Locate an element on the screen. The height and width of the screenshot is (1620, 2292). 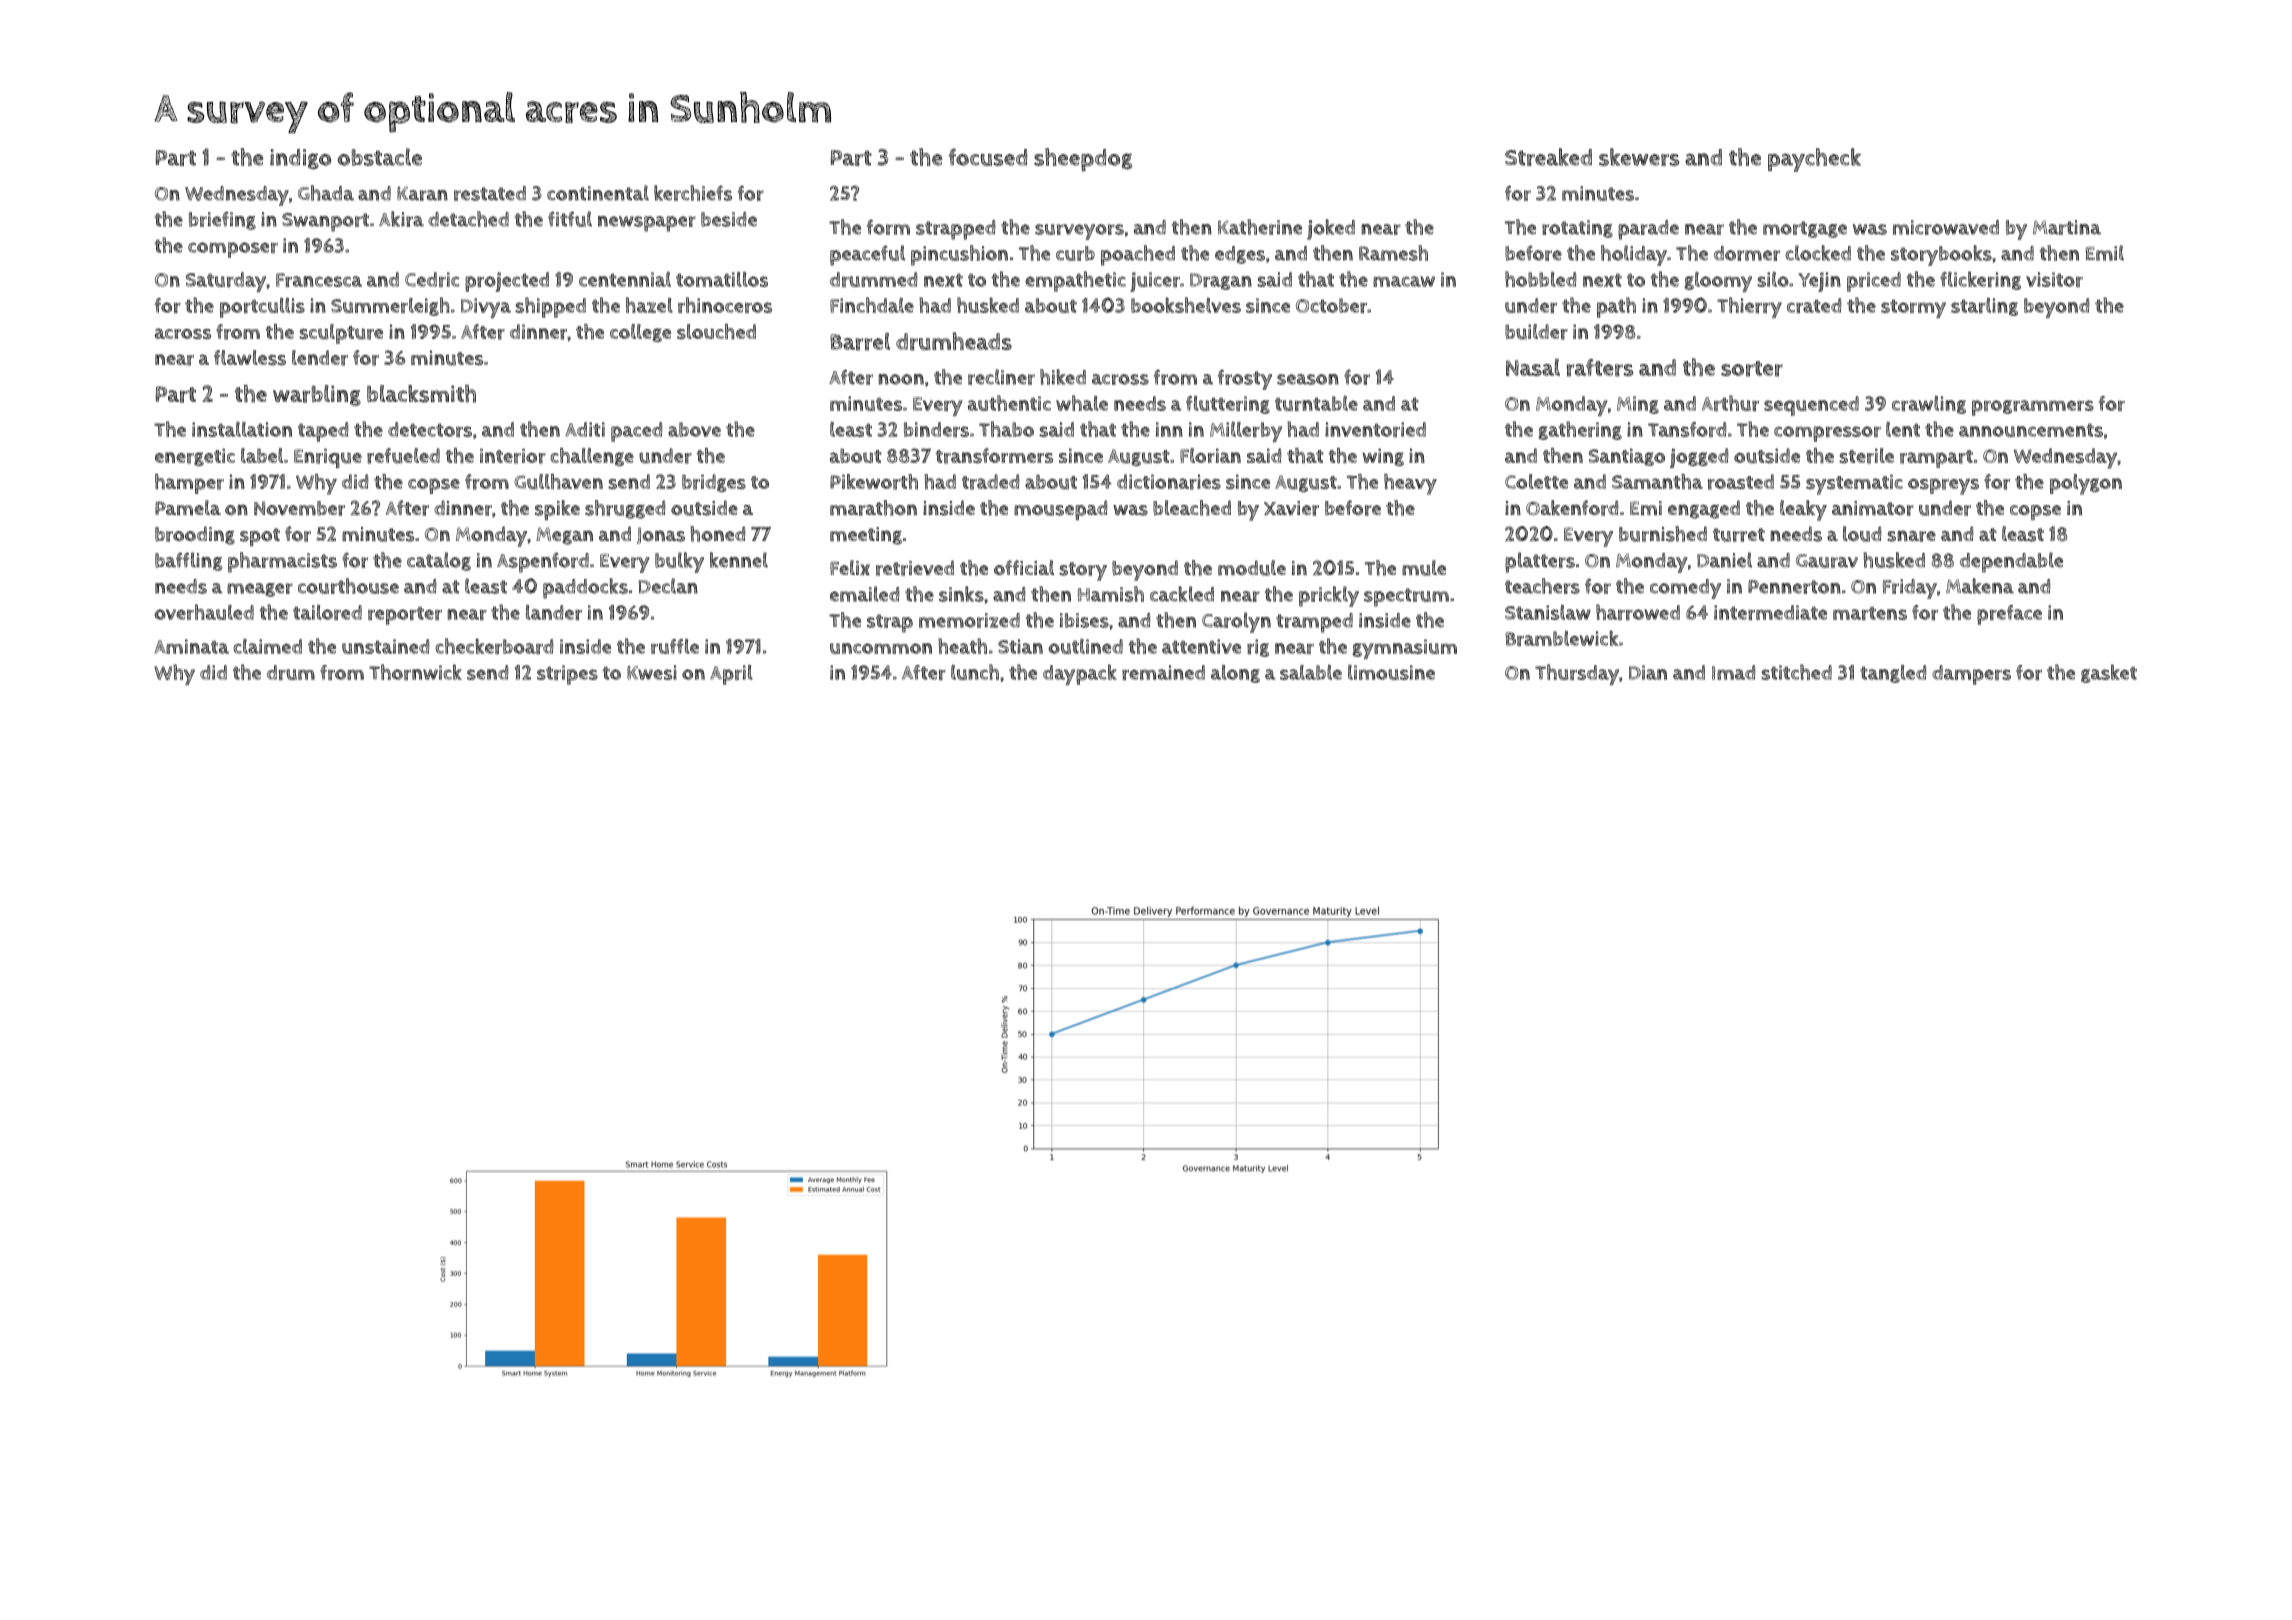
jogged is located at coordinates (1699, 458).
